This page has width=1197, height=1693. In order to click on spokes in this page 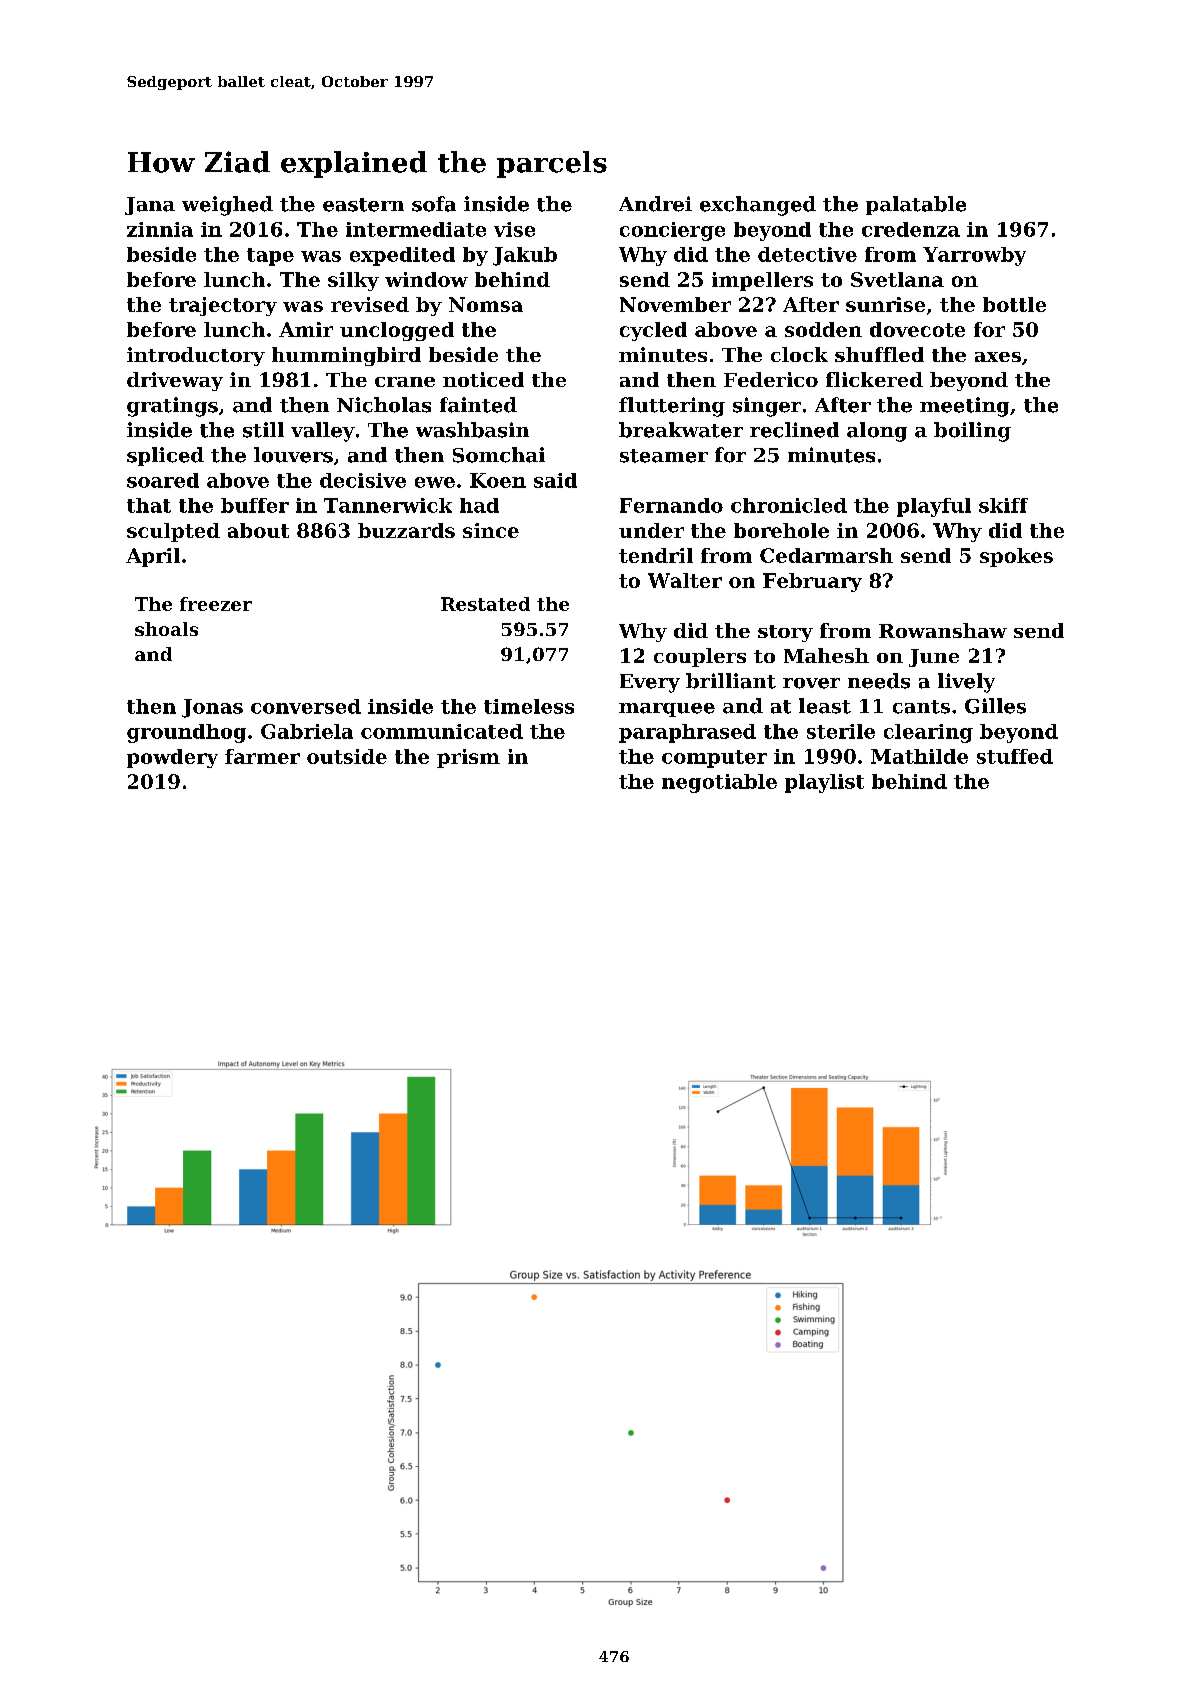, I will do `click(1016, 557)`.
